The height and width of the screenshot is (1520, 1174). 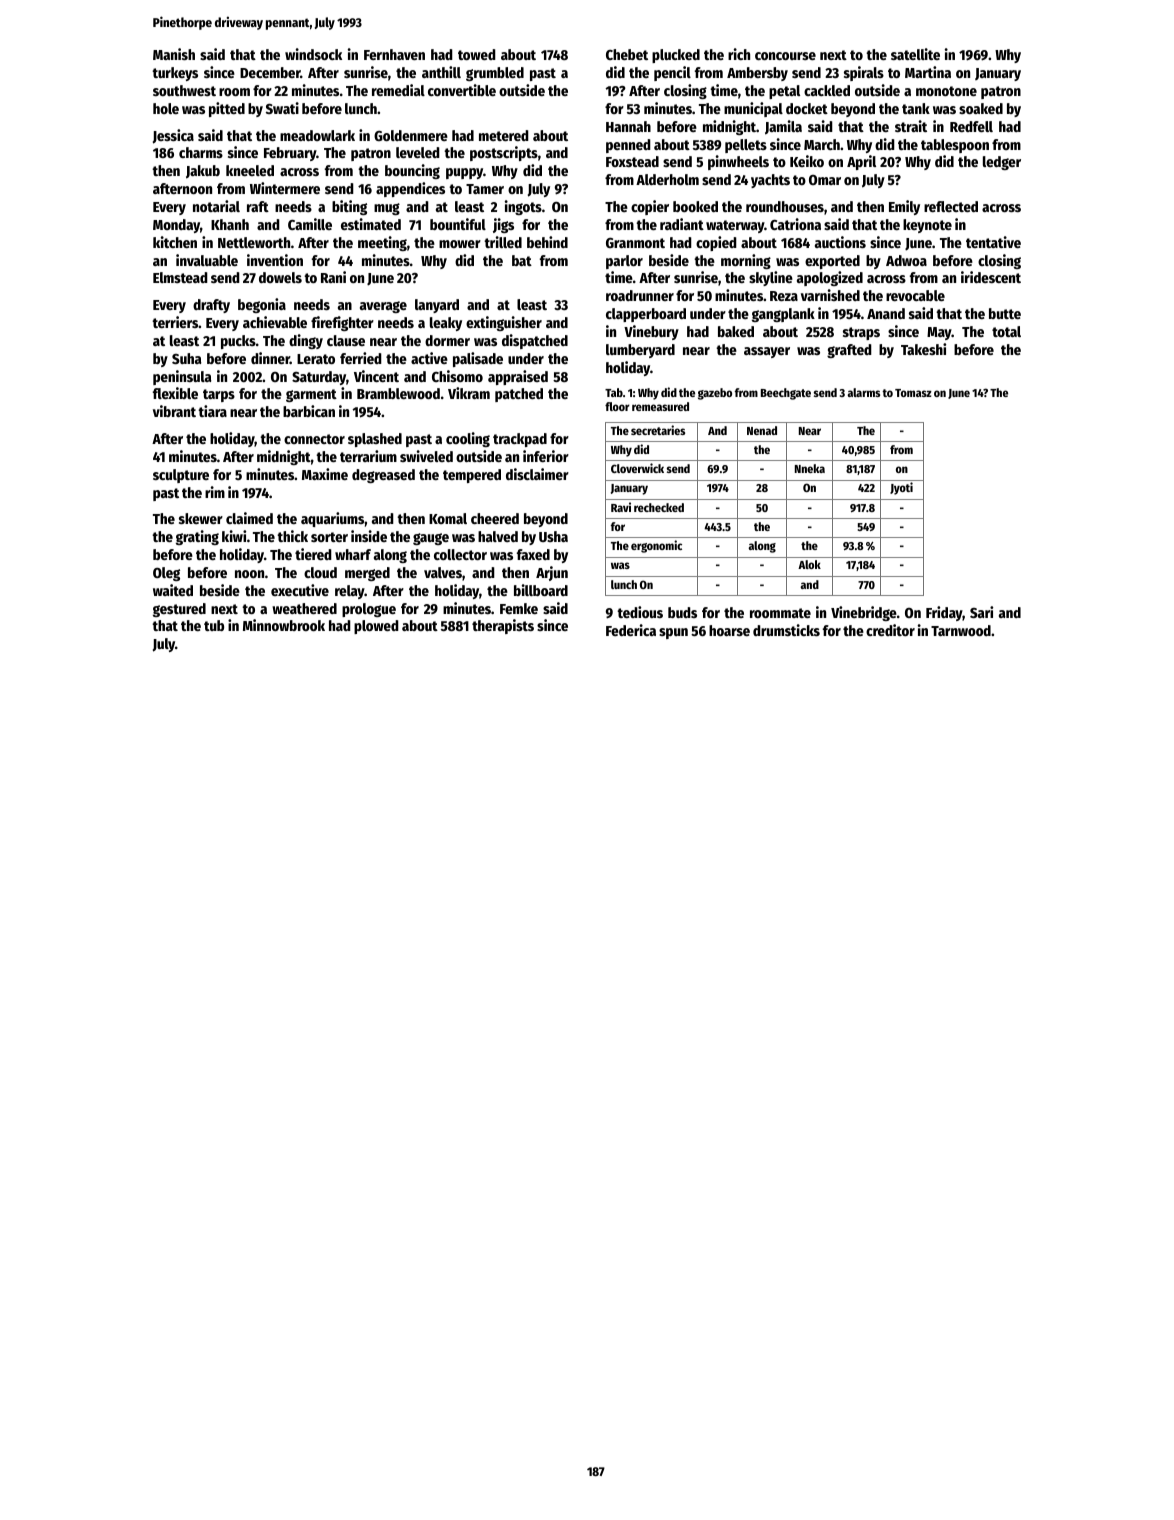 I want to click on radiant, so click(x=682, y=224).
